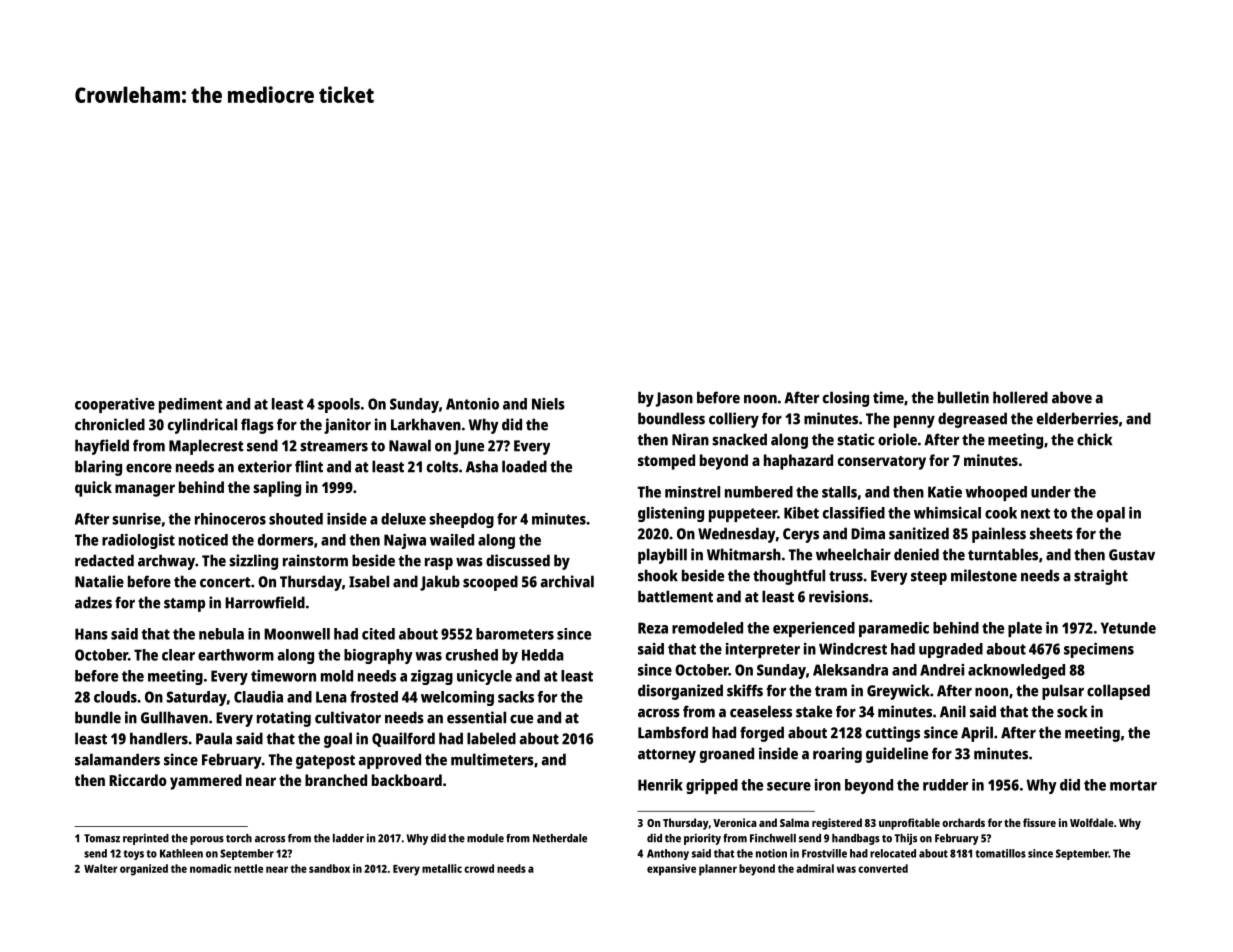 The height and width of the document is (952, 1233). Describe the element at coordinates (1128, 628) in the document. I see `Yetunde` at that location.
